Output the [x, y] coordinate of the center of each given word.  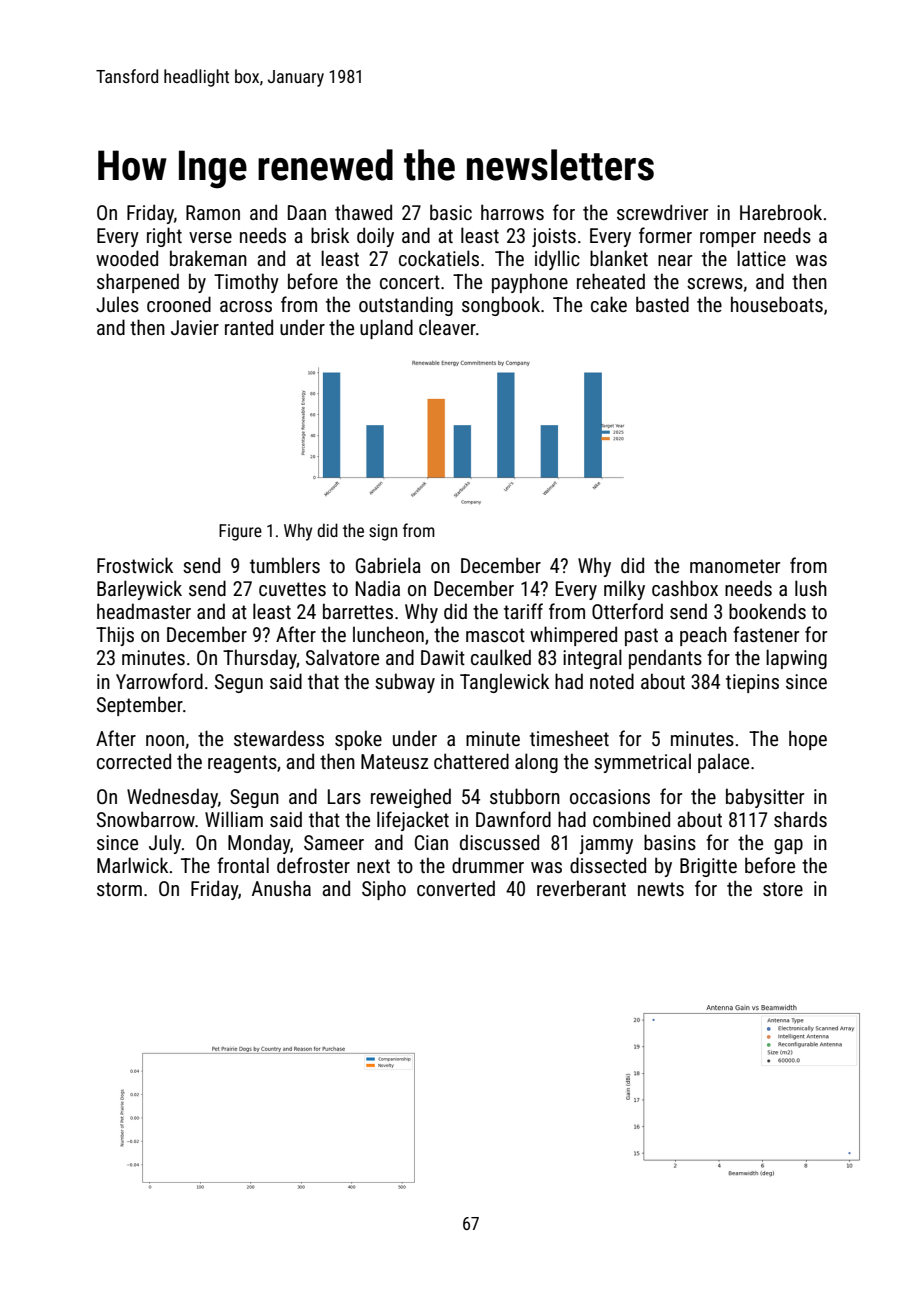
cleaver [447, 327]
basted [662, 304]
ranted [249, 327]
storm [119, 889]
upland [386, 329]
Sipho [384, 890]
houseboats [777, 304]
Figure [240, 532]
